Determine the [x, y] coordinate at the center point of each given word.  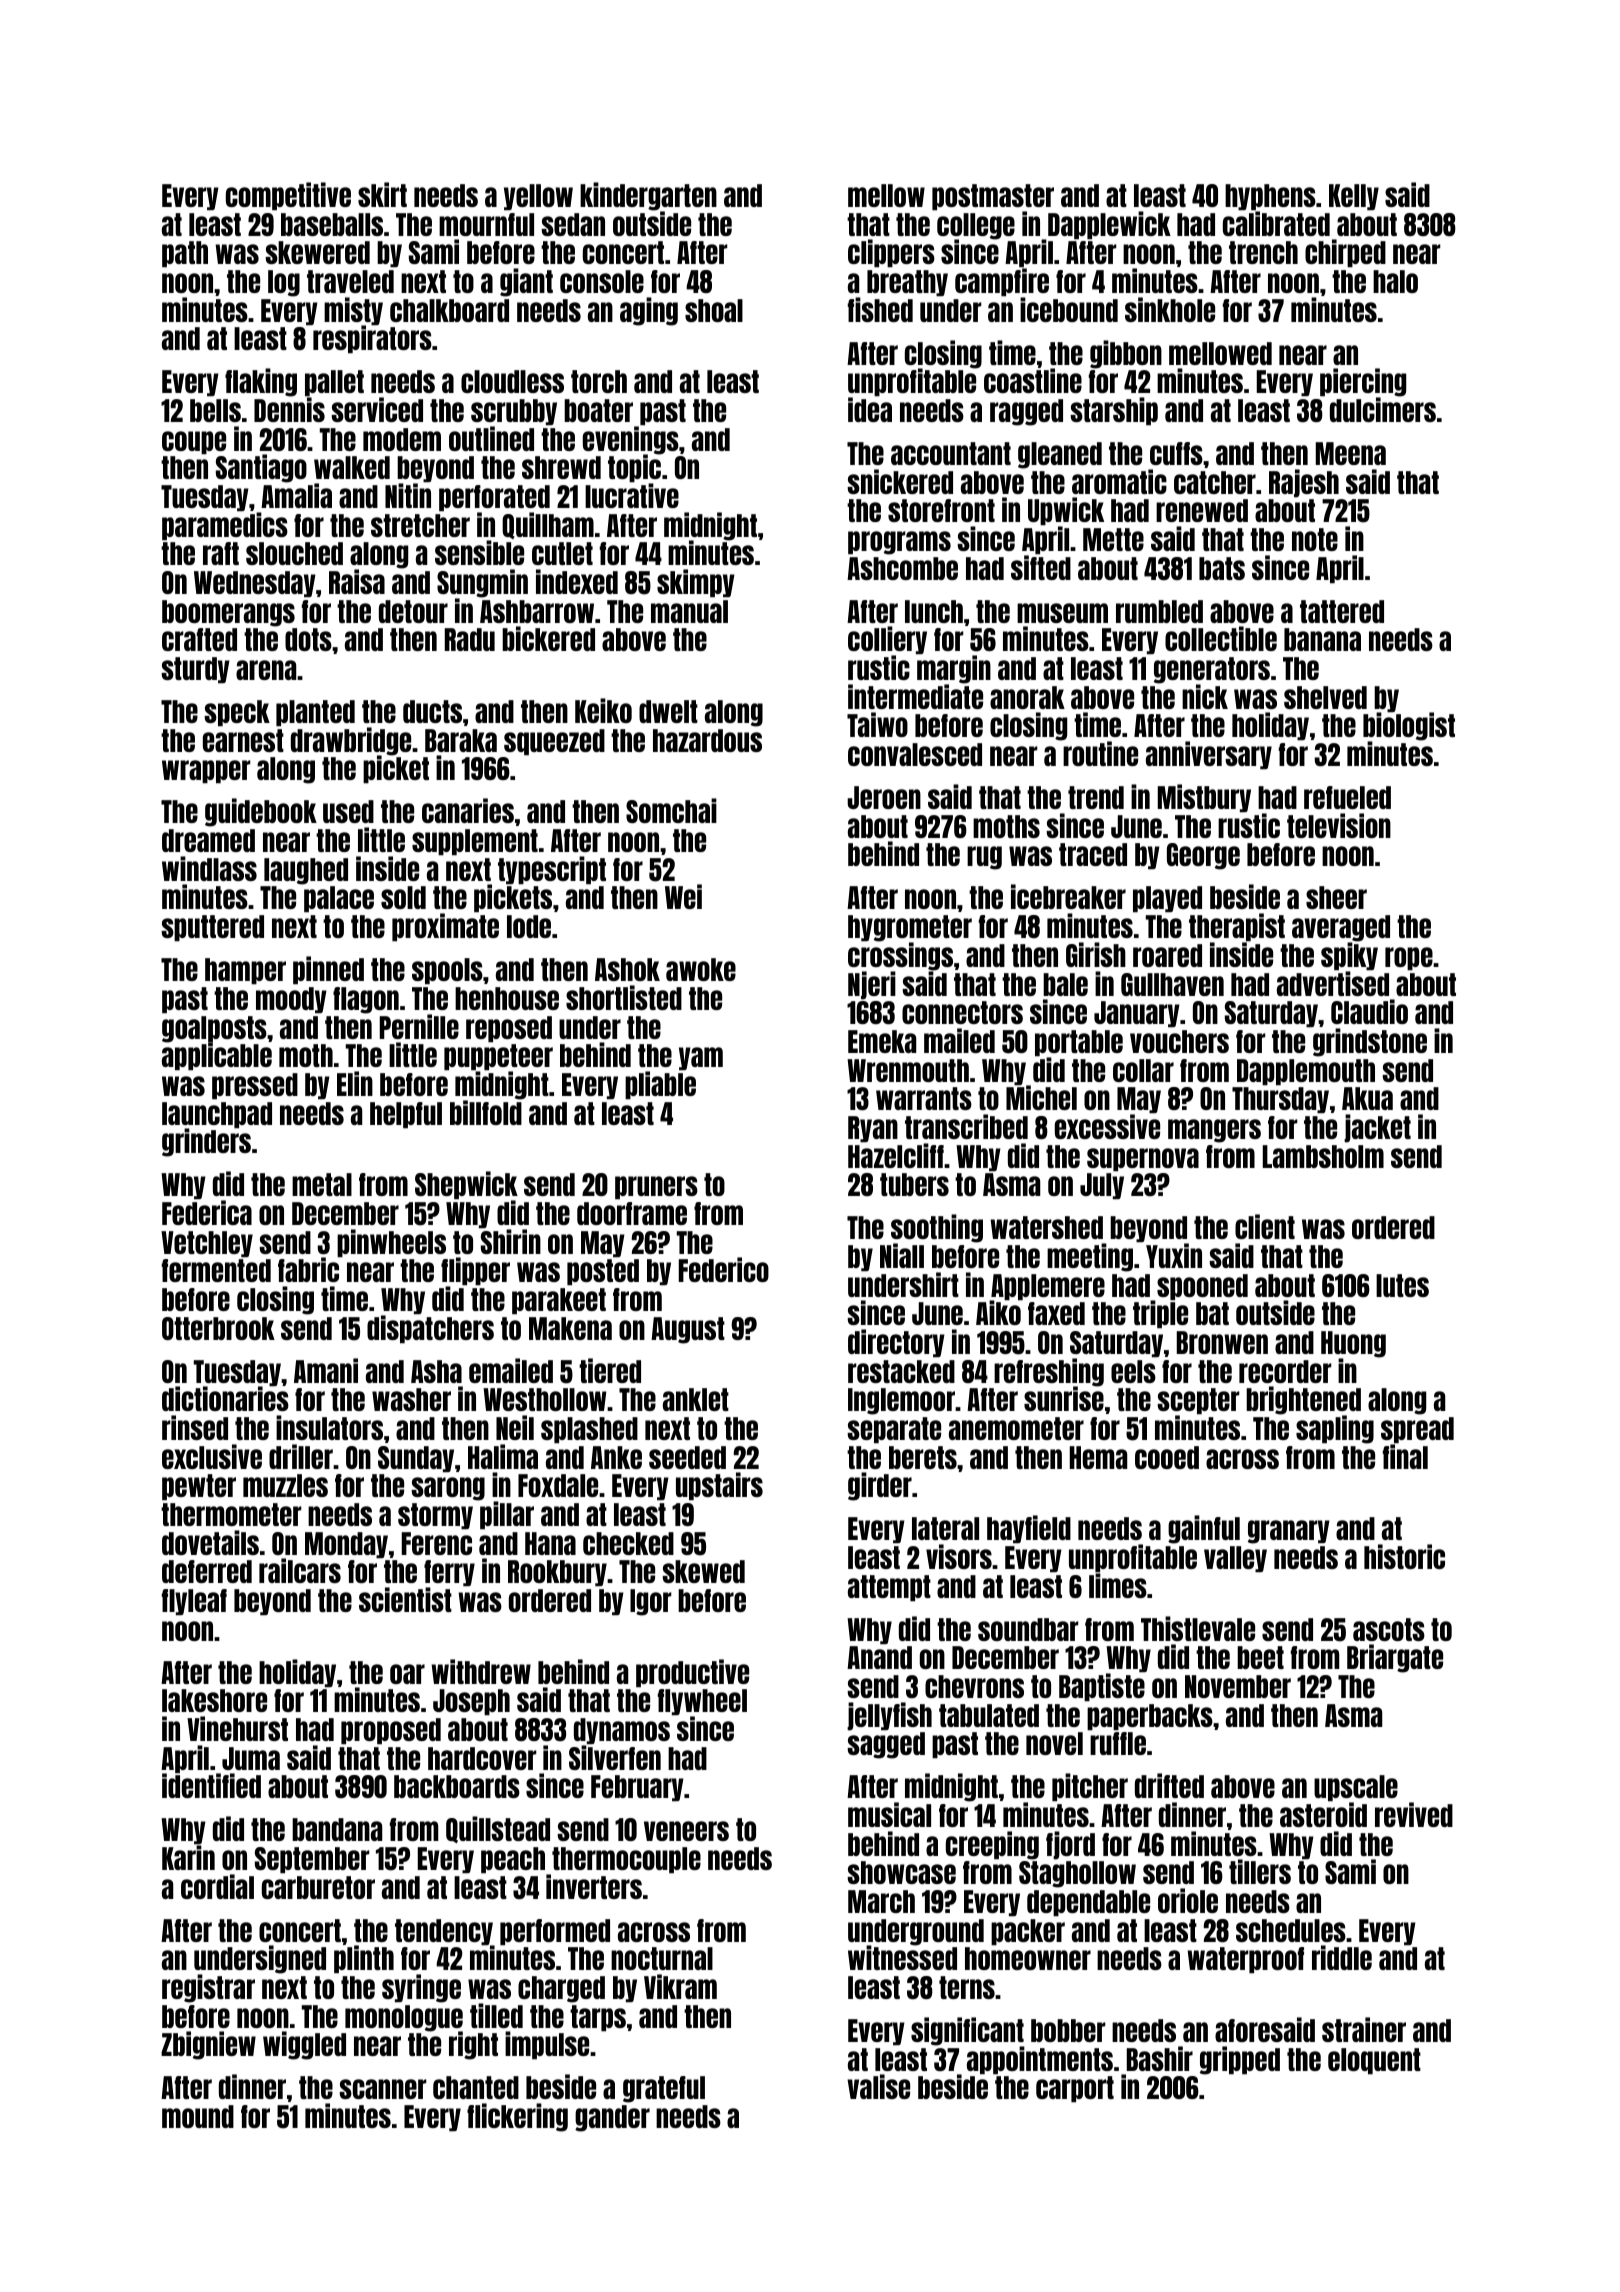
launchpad [217, 1115]
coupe [194, 442]
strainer [1364, 2029]
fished [880, 309]
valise [878, 2086]
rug [984, 858]
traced [1093, 854]
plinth [364, 1959]
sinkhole [1170, 309]
